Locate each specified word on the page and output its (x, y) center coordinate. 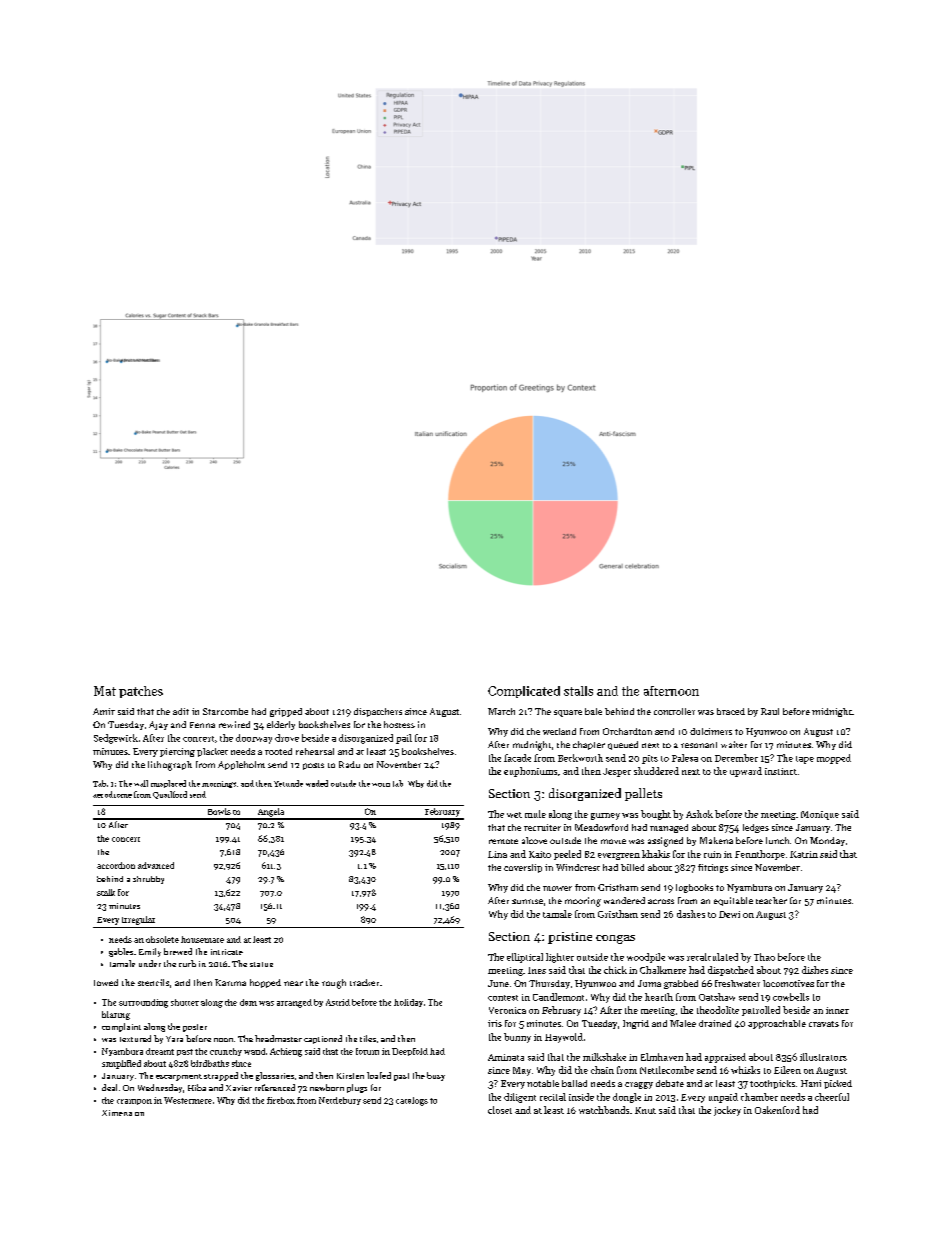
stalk (106, 892)
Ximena (117, 1113)
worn (381, 785)
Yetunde (288, 783)
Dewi (729, 914)
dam (248, 1002)
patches (141, 692)
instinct (781, 771)
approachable (777, 1024)
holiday (408, 1003)
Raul (770, 711)
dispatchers (378, 712)
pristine (570, 938)
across (661, 901)
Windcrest (578, 867)
